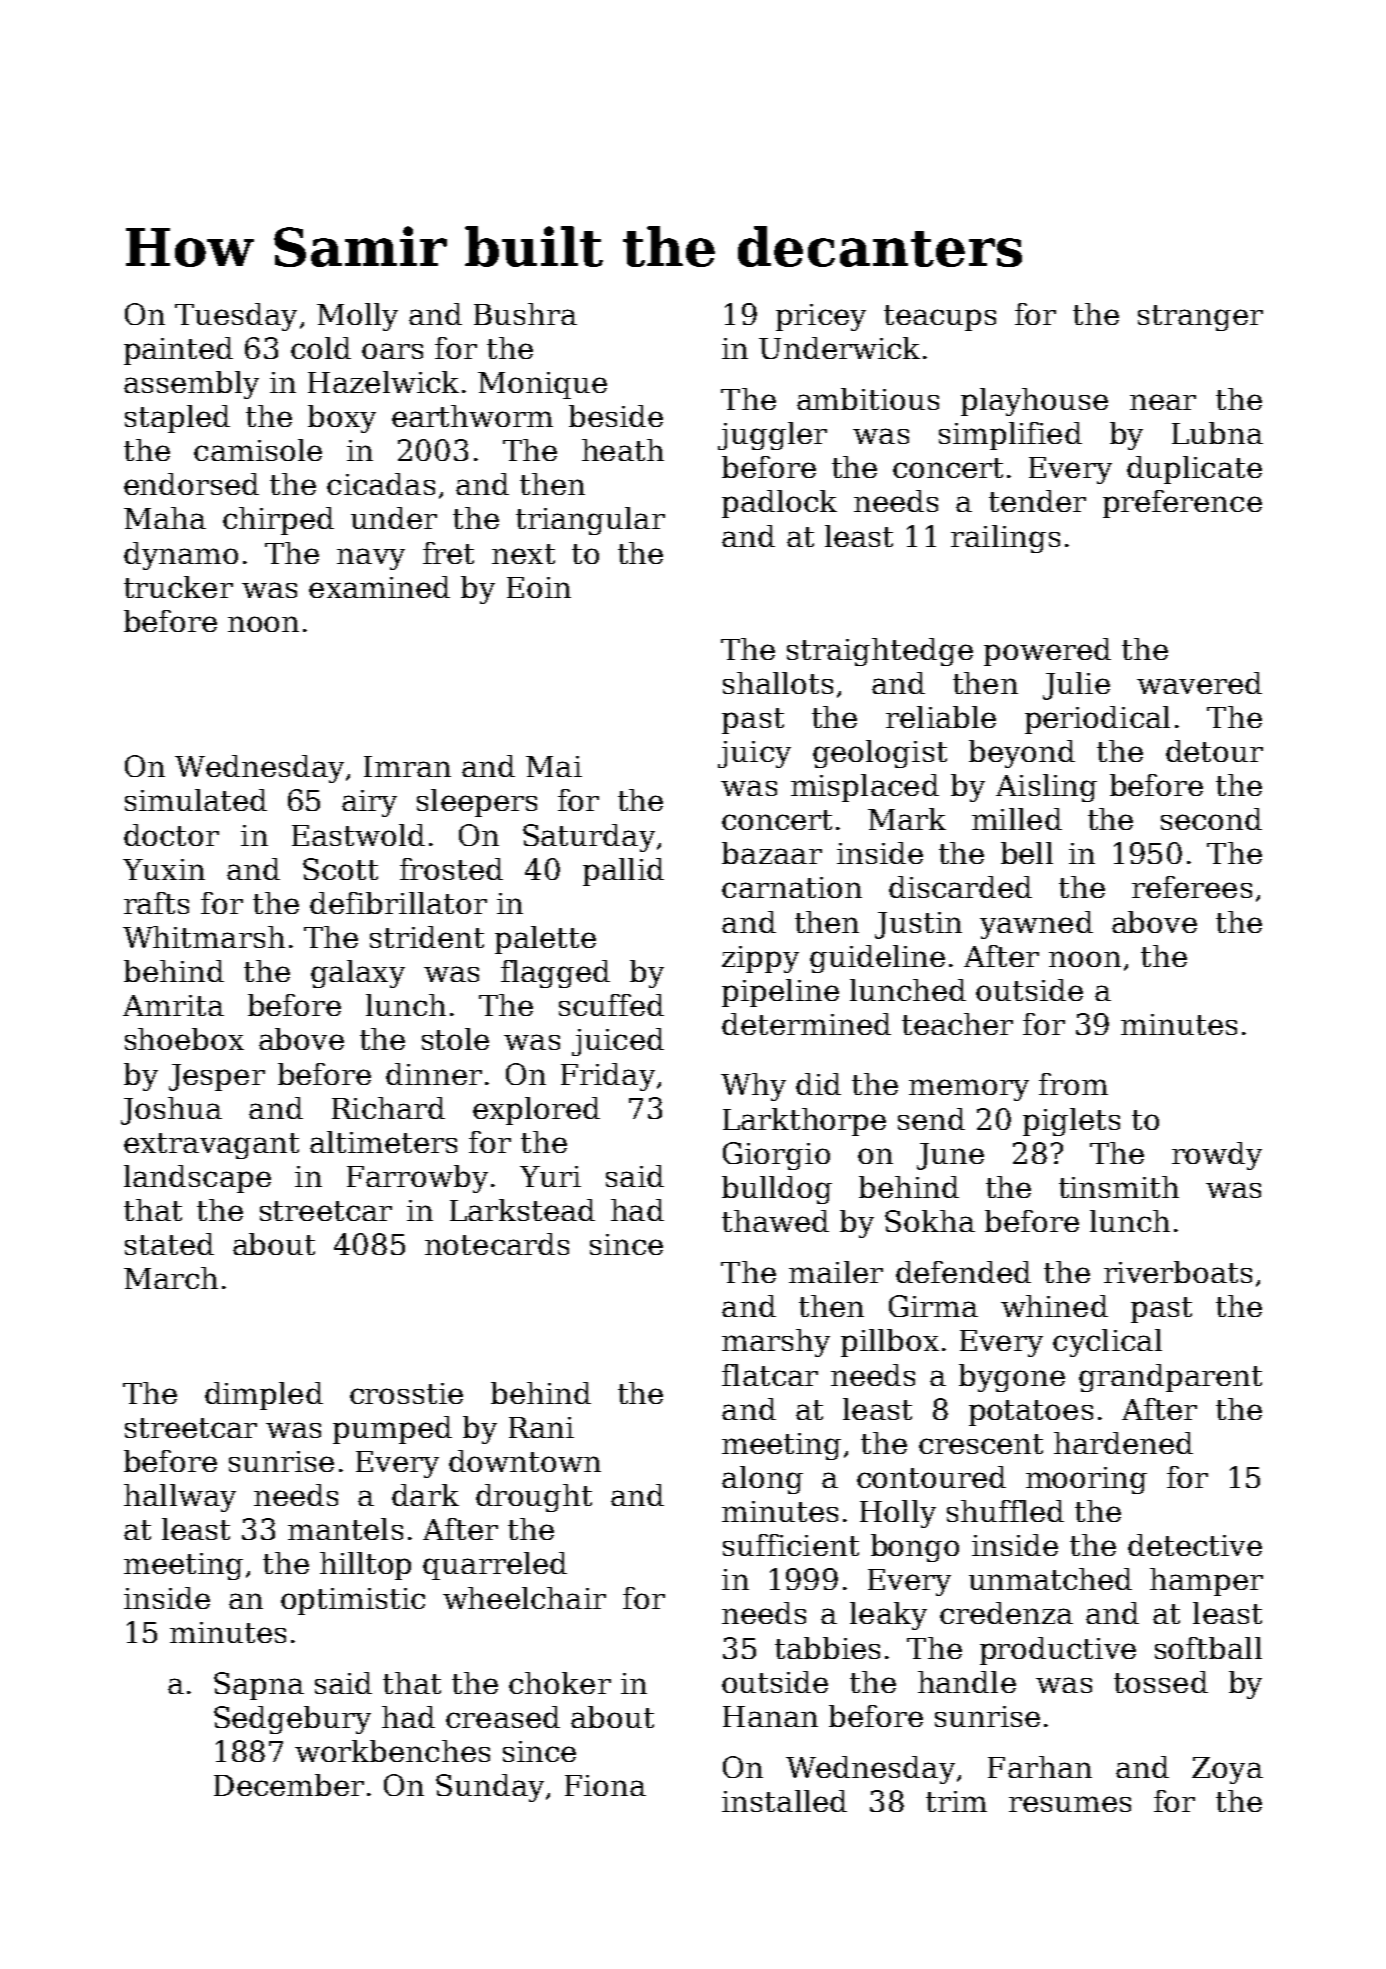 The height and width of the screenshot is (1969, 1386). I want to click on Mark, so click(907, 819).
